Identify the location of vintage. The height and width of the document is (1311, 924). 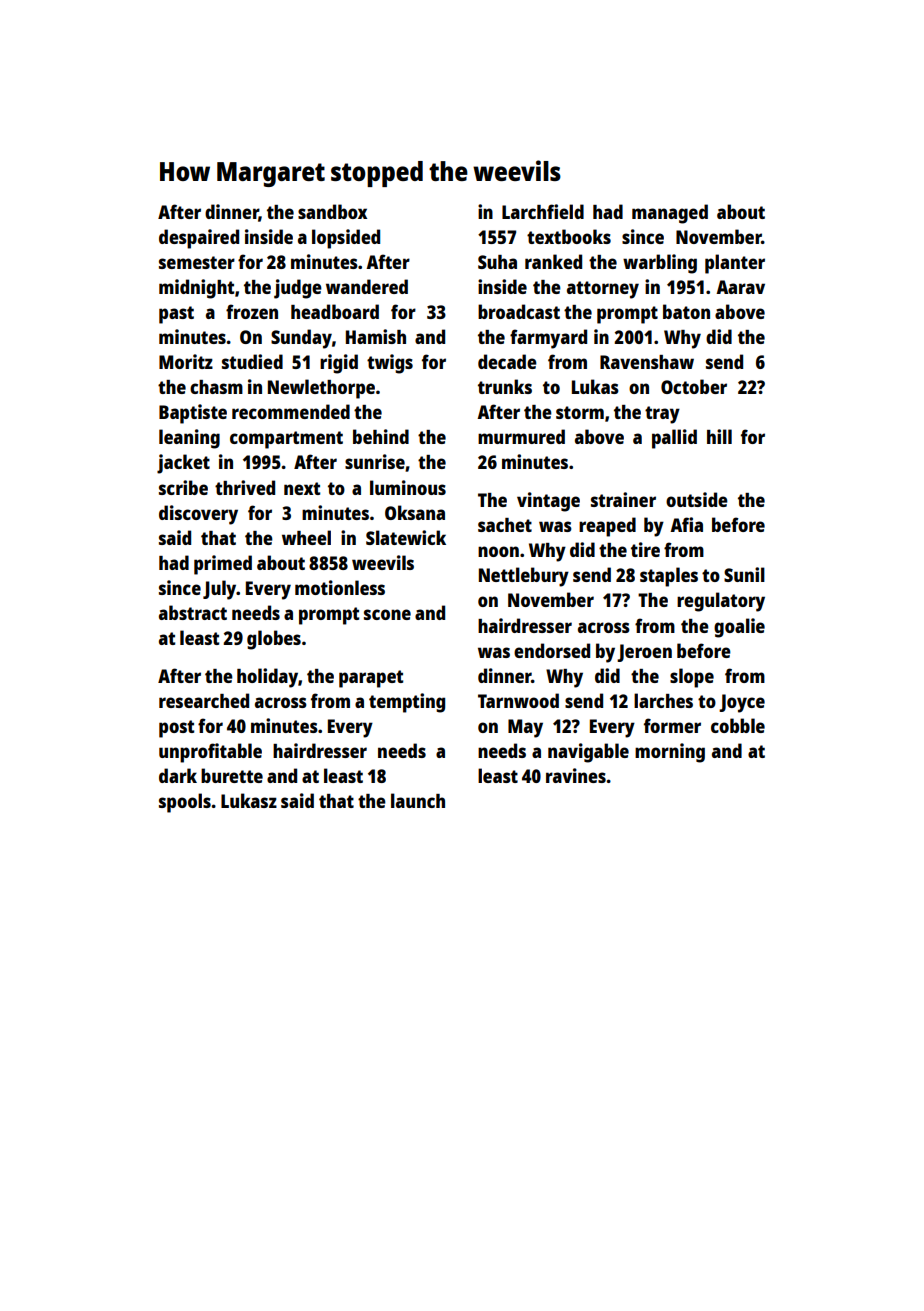
(548, 502).
